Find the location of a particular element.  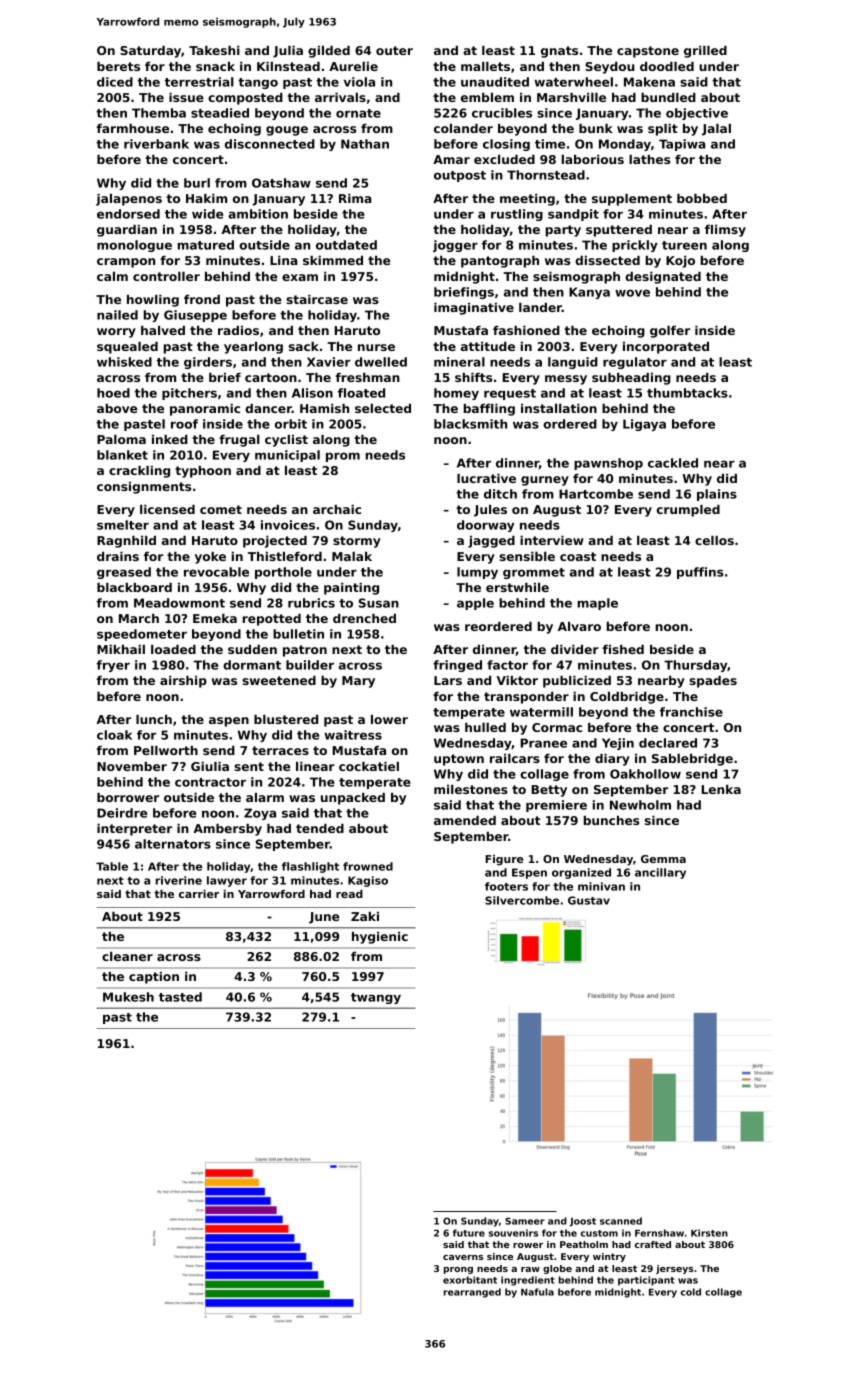

uptown is located at coordinates (459, 760).
